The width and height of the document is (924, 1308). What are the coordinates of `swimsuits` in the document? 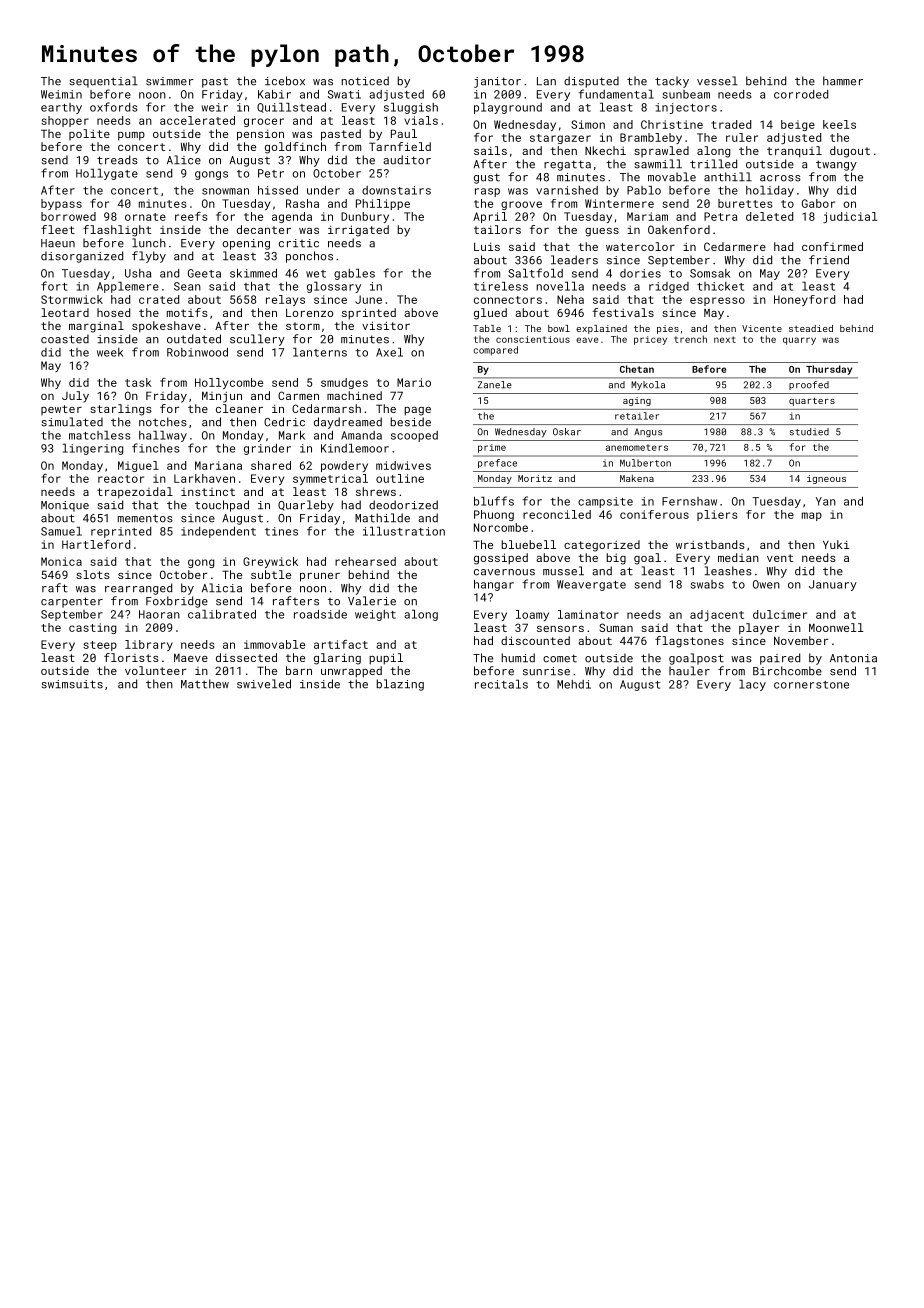 It's located at (72, 684).
